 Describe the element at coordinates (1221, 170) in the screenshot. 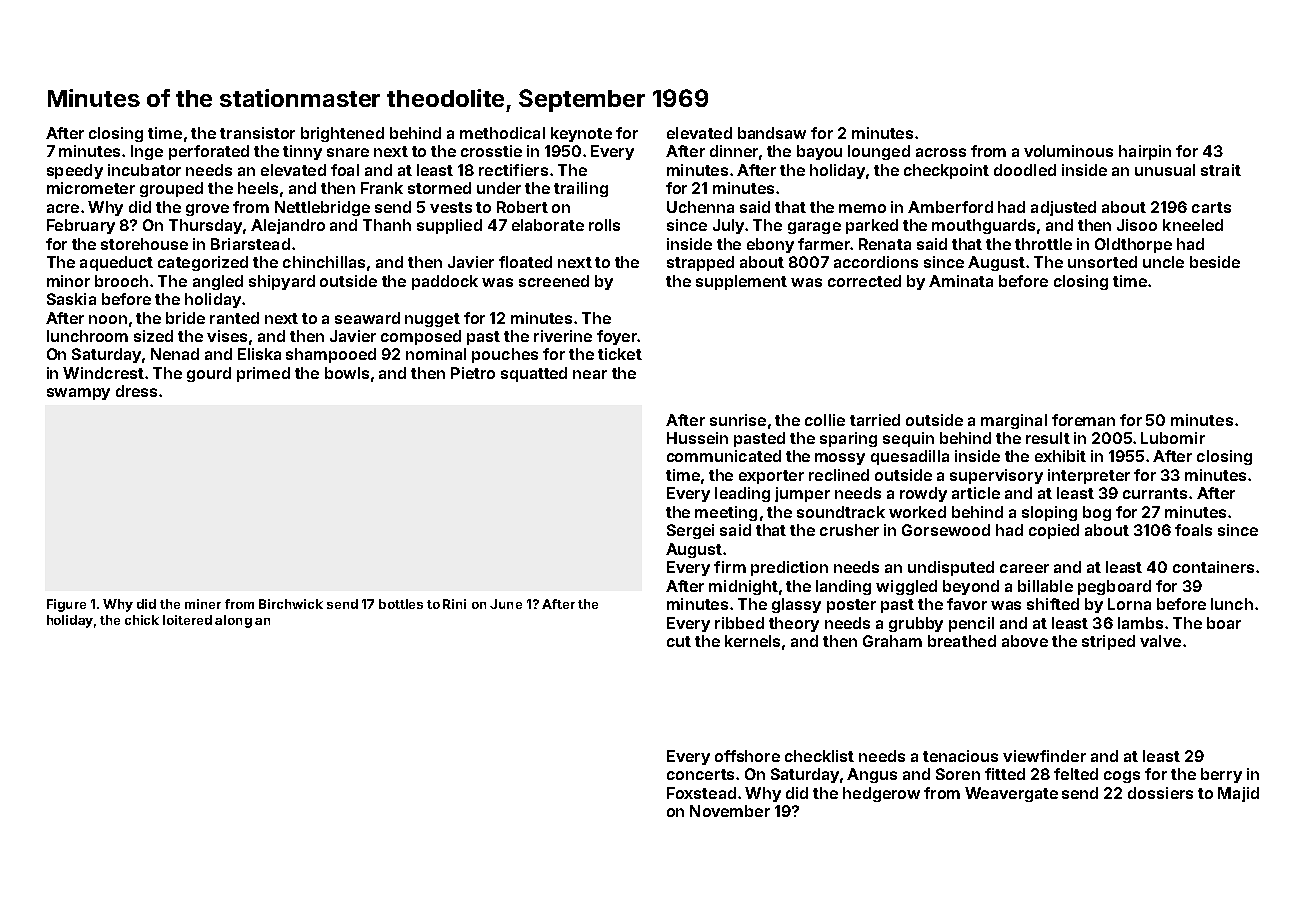

I see `strait` at that location.
